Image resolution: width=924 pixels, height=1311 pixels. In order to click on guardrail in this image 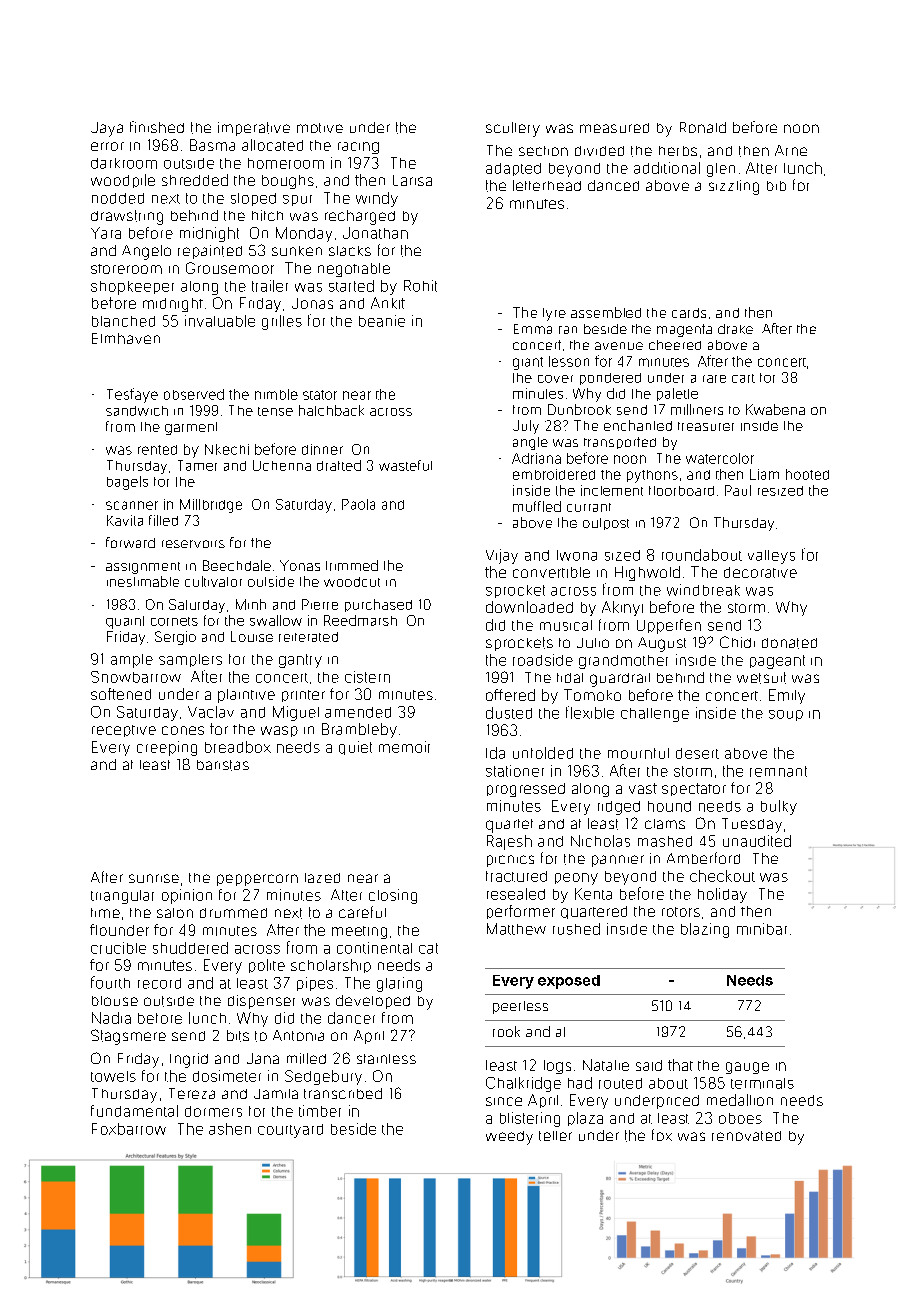, I will do `click(620, 680)`.
